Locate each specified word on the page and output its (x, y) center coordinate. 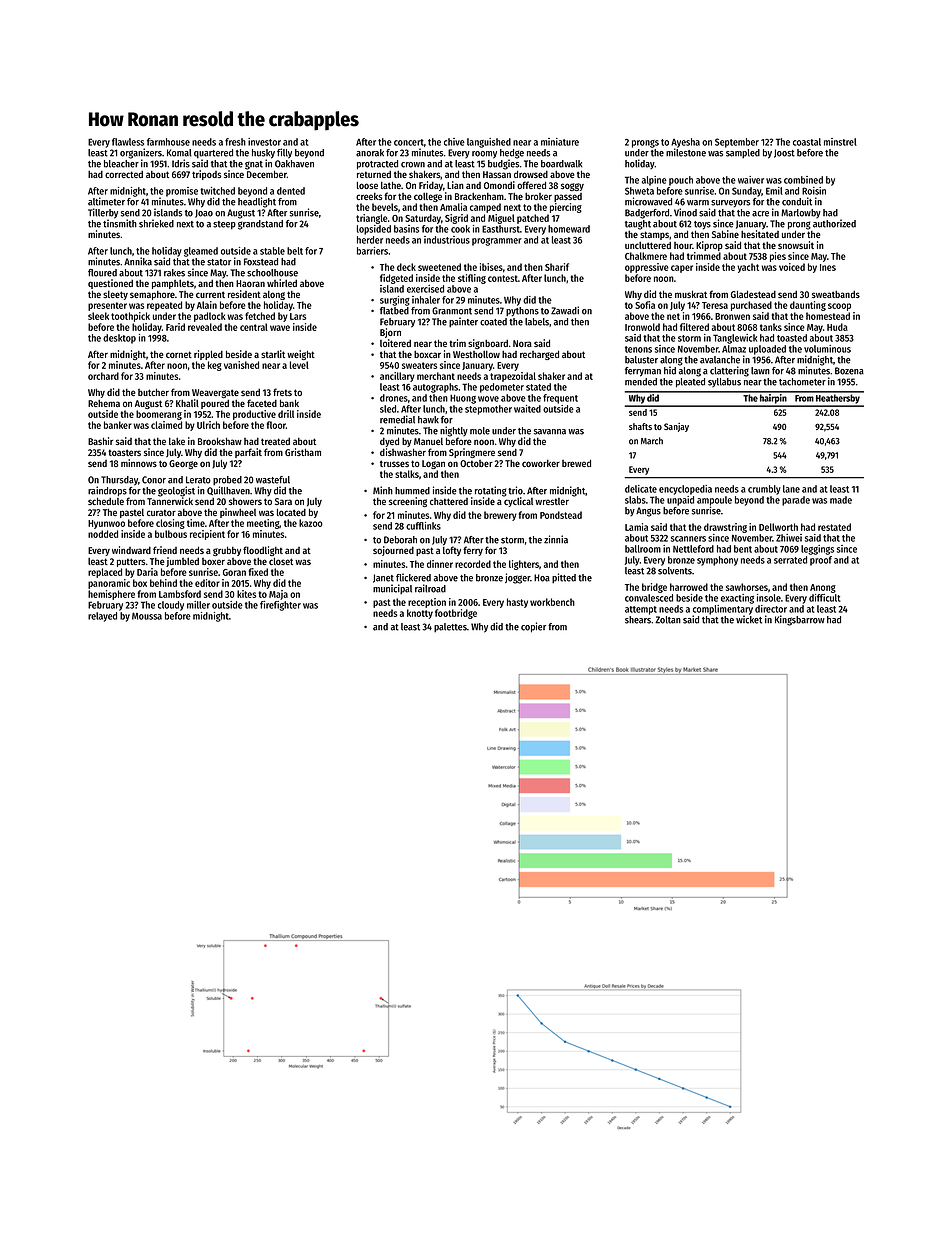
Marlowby (801, 213)
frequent (560, 399)
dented (291, 191)
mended (641, 382)
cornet (179, 354)
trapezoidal (513, 377)
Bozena (849, 371)
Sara (283, 501)
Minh (383, 490)
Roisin (814, 191)
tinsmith (120, 223)
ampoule (714, 501)
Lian (455, 185)
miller (198, 605)
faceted (262, 403)
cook (460, 229)
